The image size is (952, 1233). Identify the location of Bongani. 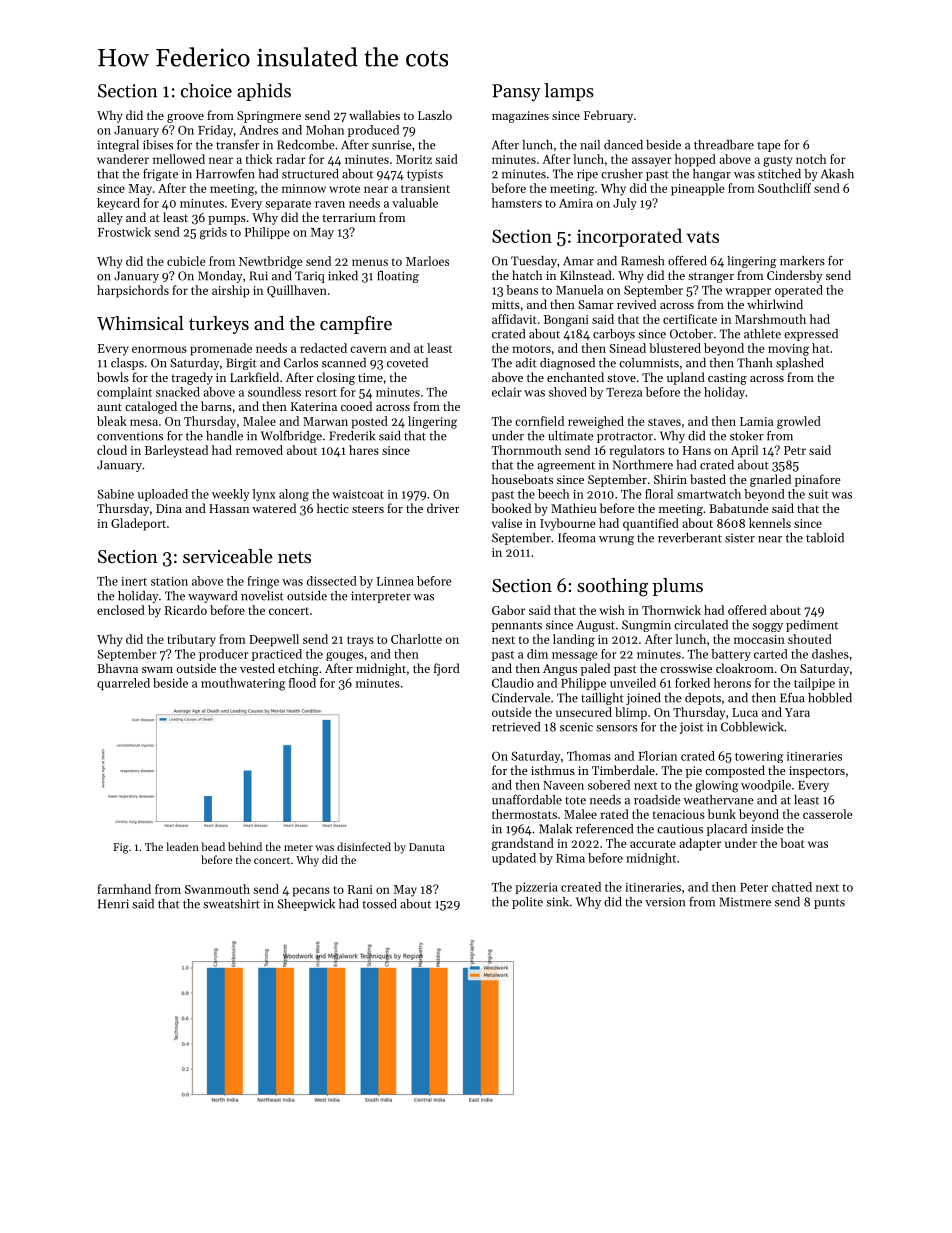
(566, 321).
